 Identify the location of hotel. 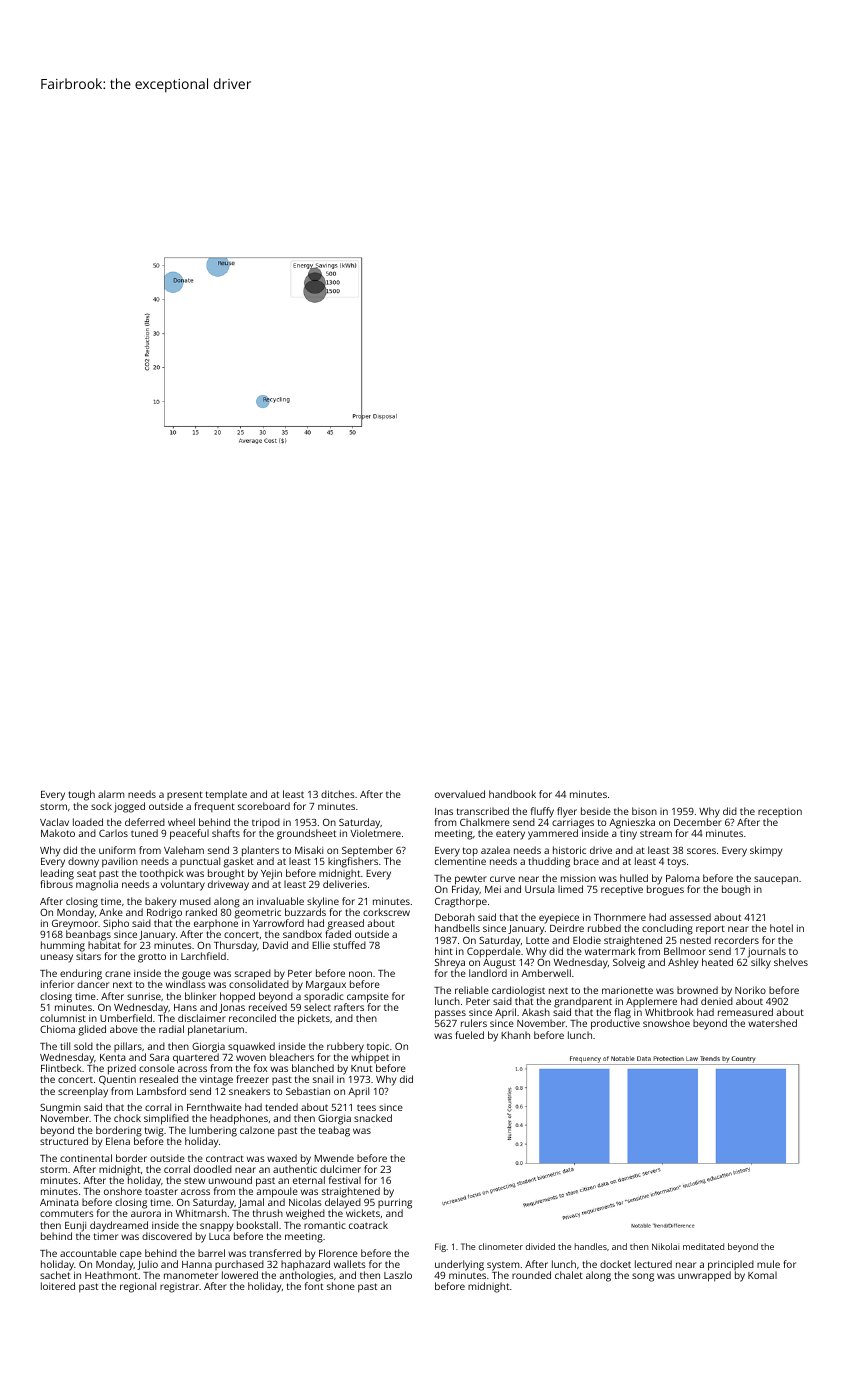
(781, 928).
